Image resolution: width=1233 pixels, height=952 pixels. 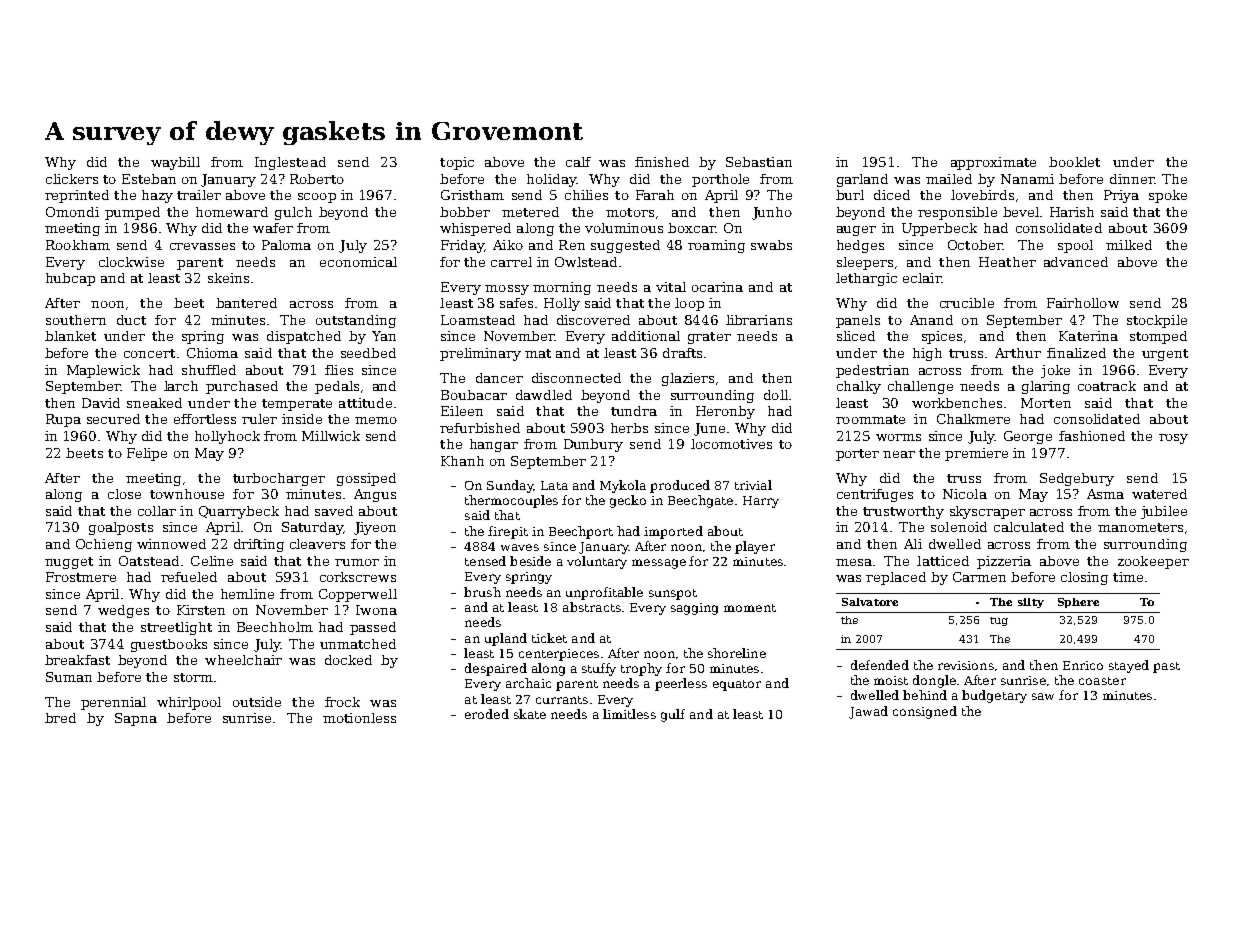 I want to click on Angus, so click(x=375, y=495).
